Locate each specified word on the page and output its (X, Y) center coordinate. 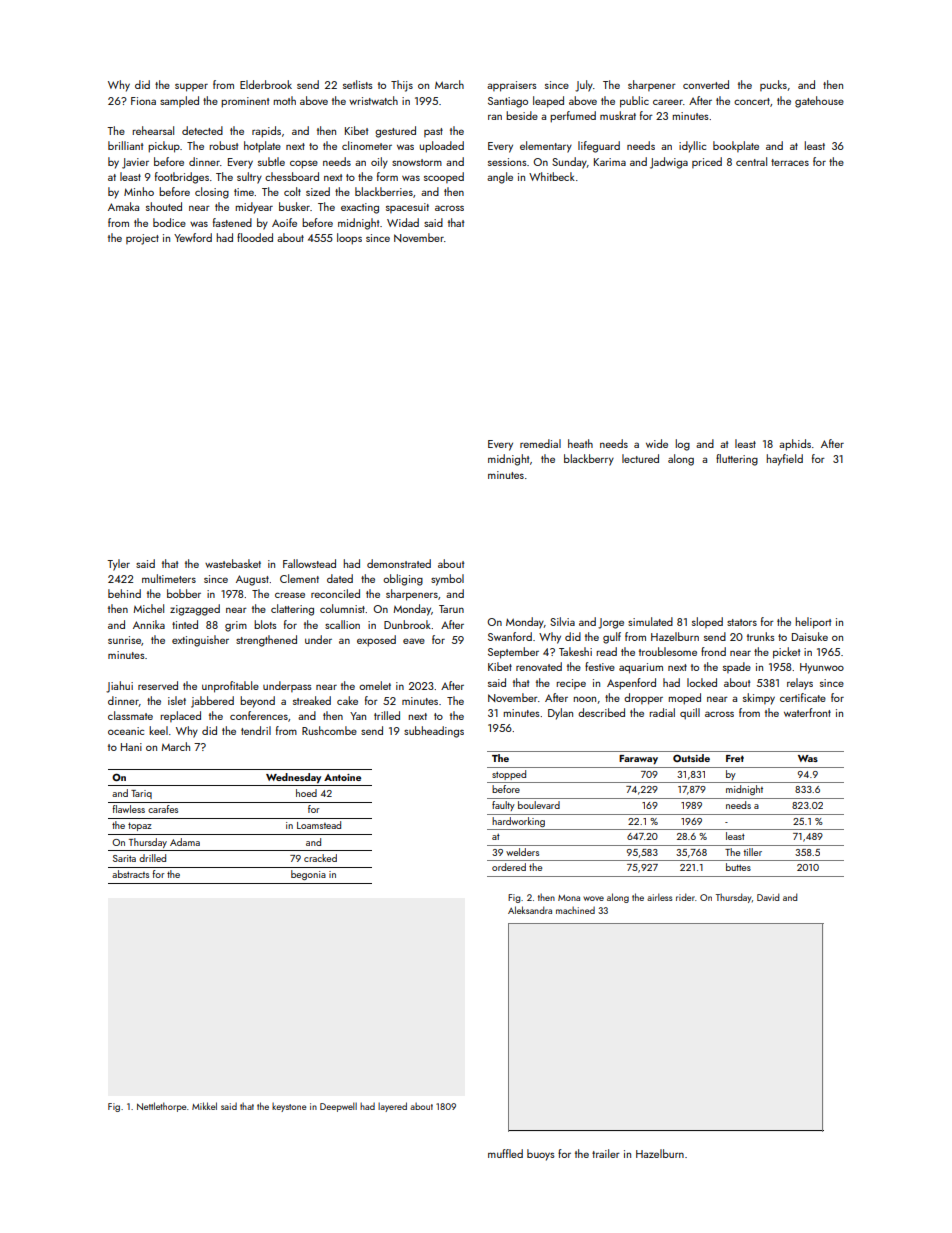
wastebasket (233, 563)
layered (392, 1107)
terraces (790, 162)
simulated (650, 621)
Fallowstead (309, 563)
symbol (447, 580)
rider (685, 897)
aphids (795, 445)
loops (349, 239)
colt (292, 191)
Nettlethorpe (162, 1107)
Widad (403, 222)
